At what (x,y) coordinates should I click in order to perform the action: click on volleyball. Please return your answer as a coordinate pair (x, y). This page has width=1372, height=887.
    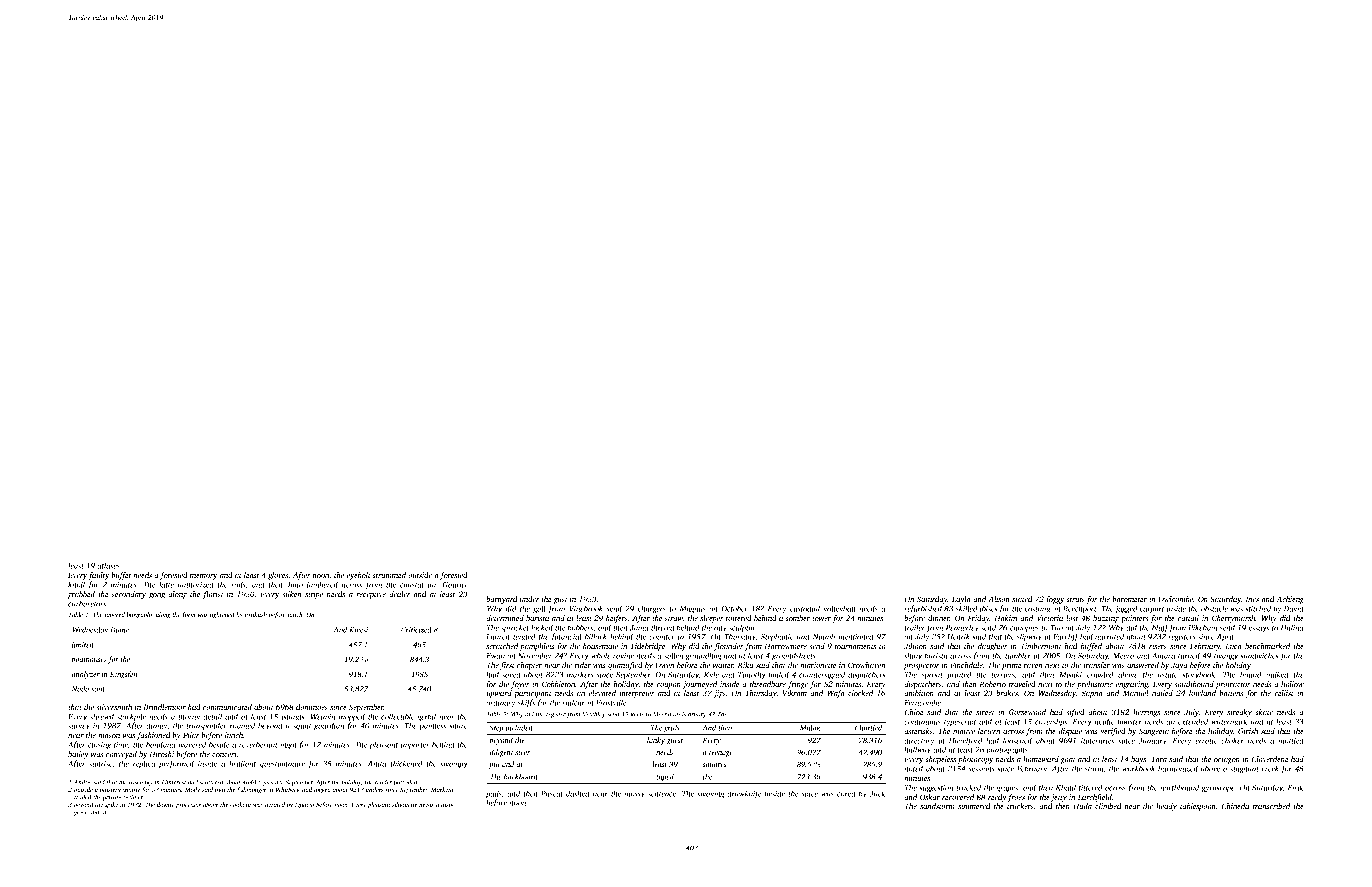
    Looking at the image, I should click on (840, 609).
